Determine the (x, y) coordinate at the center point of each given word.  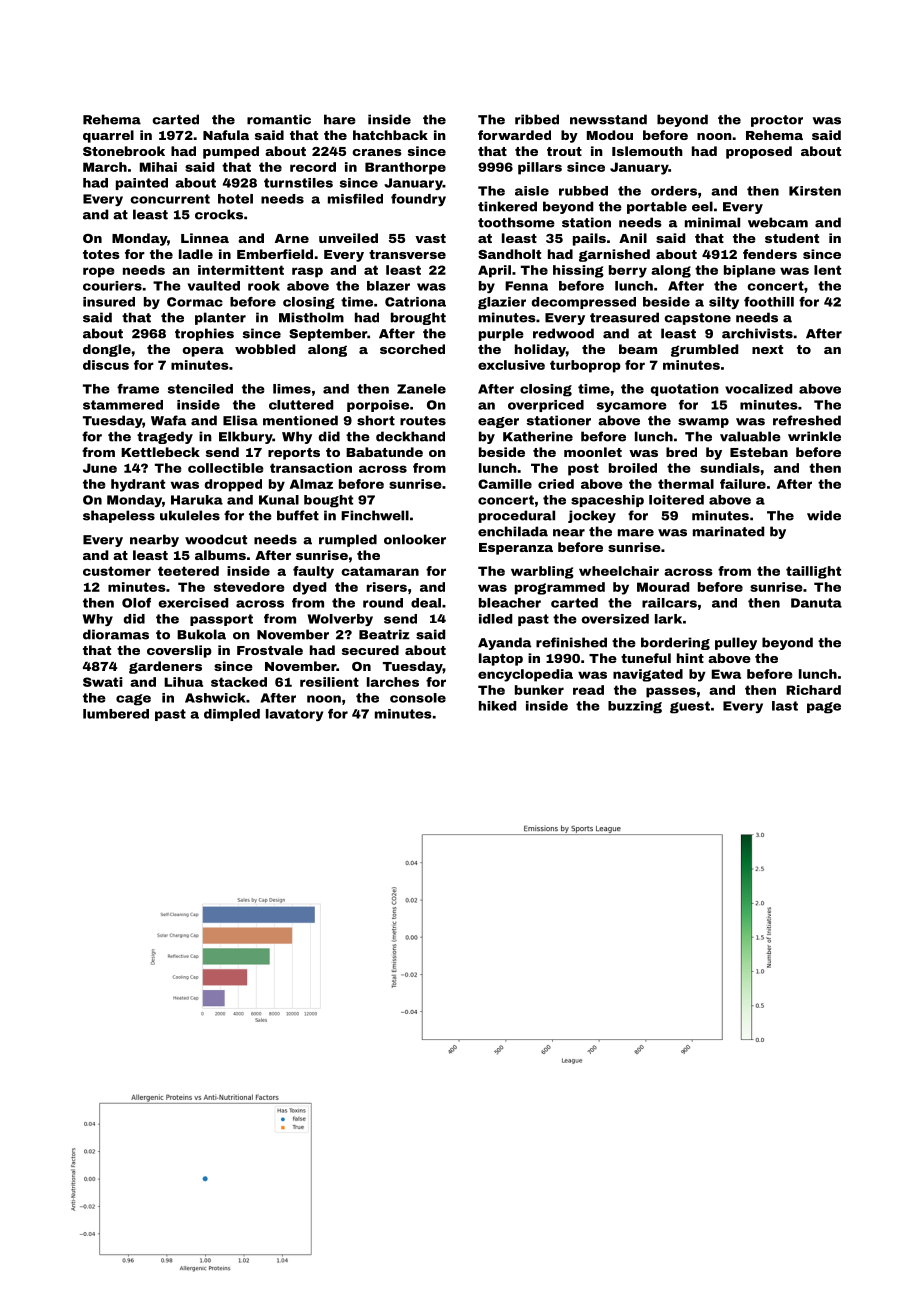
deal (426, 603)
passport (221, 620)
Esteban (759, 452)
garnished (614, 255)
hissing (578, 271)
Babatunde (384, 452)
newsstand (608, 119)
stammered (123, 405)
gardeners (165, 667)
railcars (669, 603)
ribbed (537, 119)
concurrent (170, 199)
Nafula (226, 135)
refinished (571, 642)
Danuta (816, 603)
